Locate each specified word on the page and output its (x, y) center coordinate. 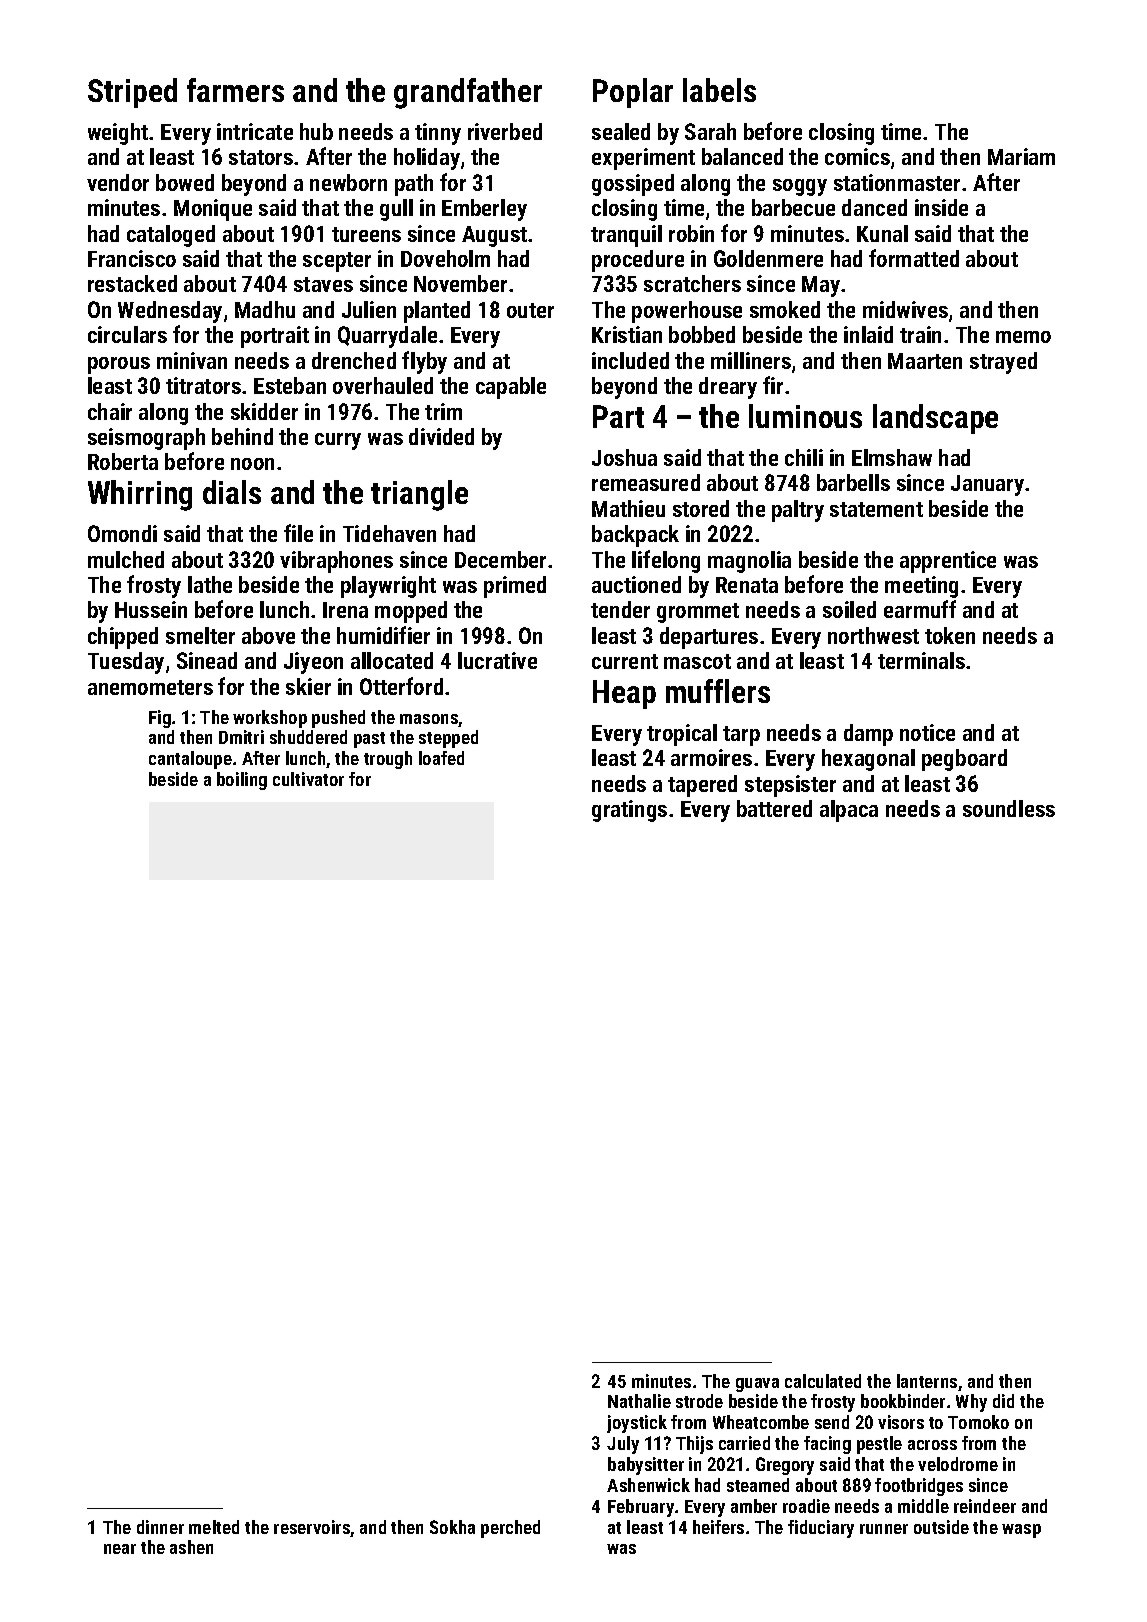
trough (388, 760)
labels (719, 90)
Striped (132, 93)
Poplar (633, 93)
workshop (270, 719)
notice (927, 732)
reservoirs (312, 1528)
